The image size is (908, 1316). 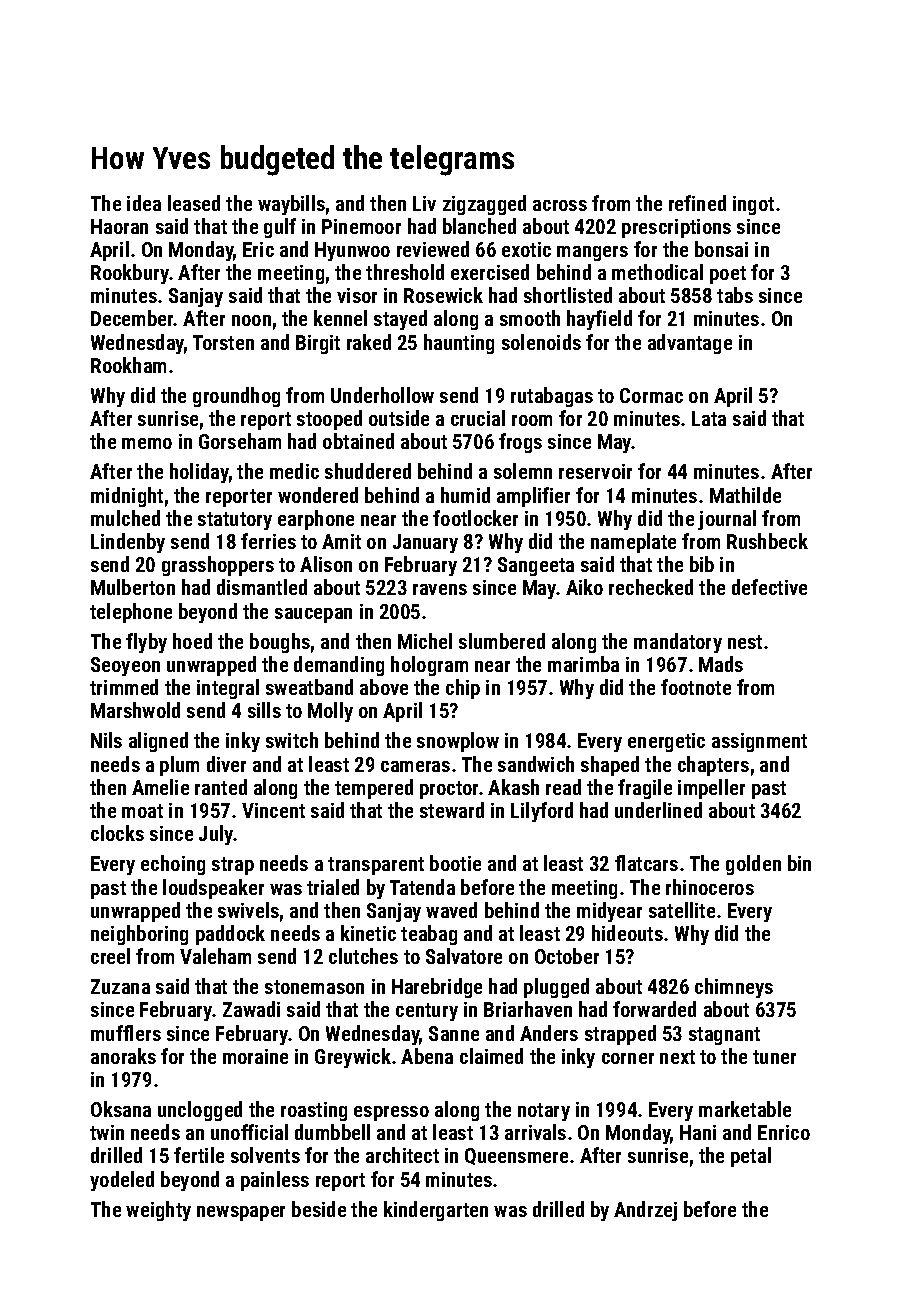 What do you see at coordinates (160, 787) in the screenshot?
I see `Amelie` at bounding box center [160, 787].
